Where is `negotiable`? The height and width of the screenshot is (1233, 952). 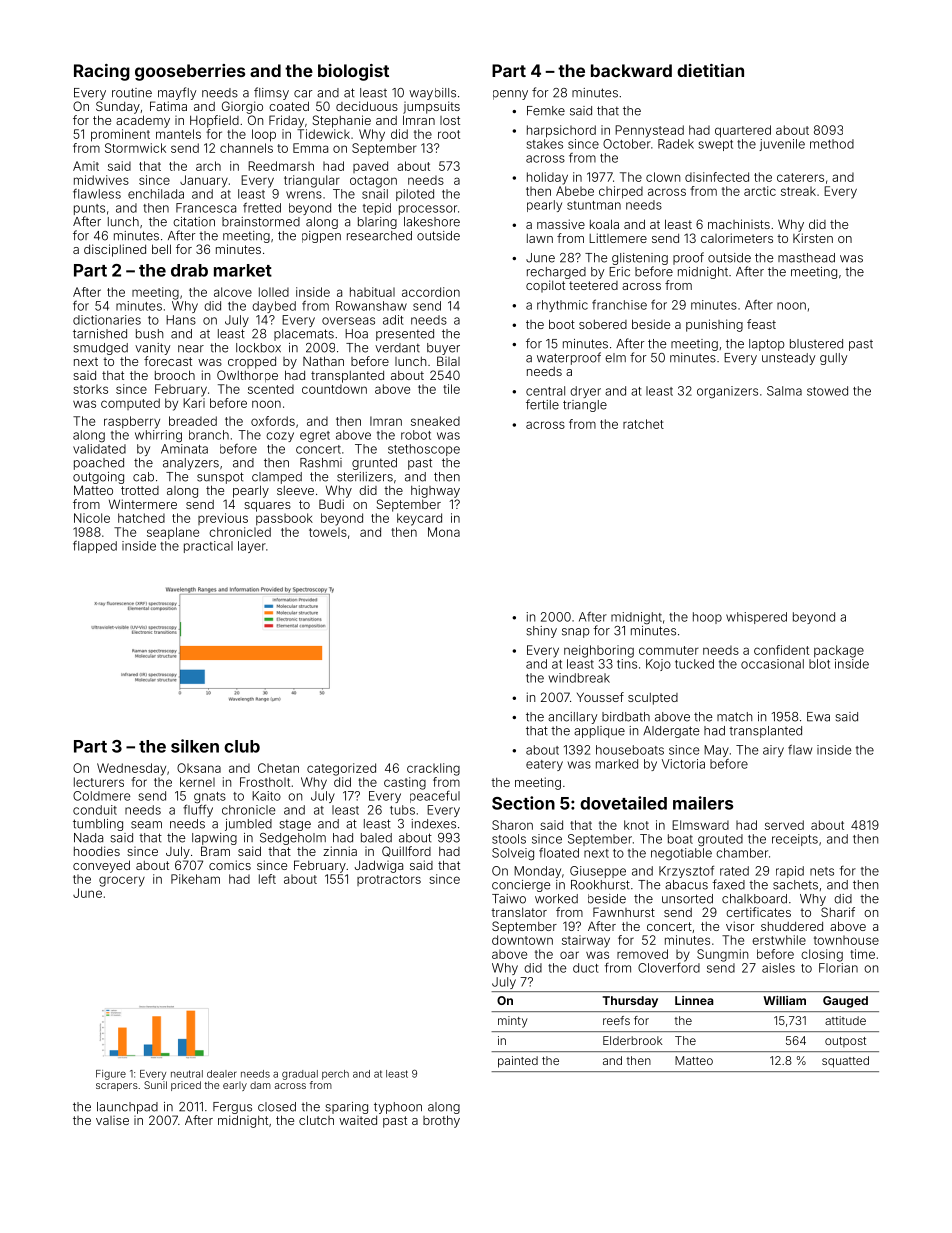 negotiable is located at coordinates (681, 854).
